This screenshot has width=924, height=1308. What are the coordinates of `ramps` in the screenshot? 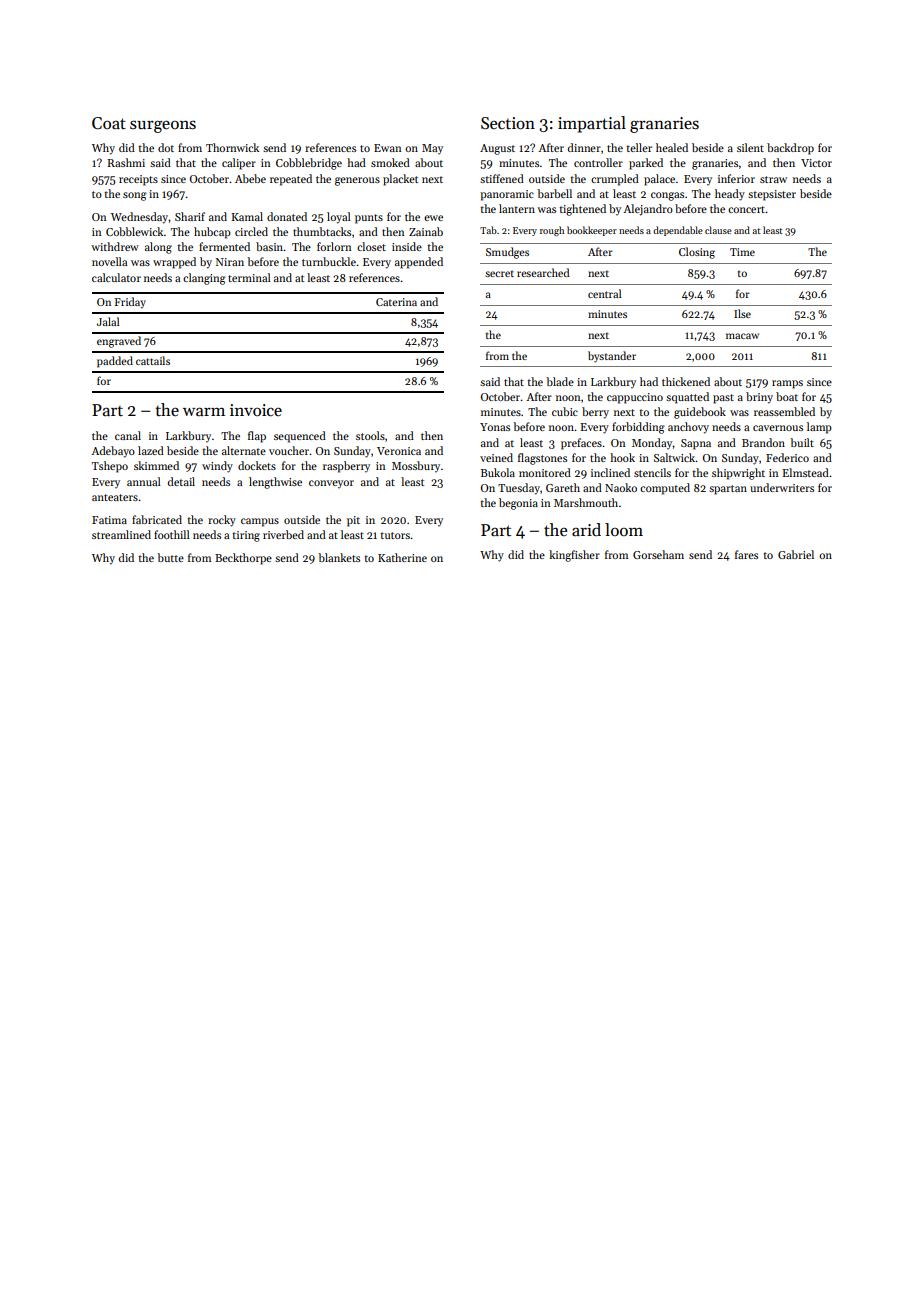 It's located at (787, 384).
